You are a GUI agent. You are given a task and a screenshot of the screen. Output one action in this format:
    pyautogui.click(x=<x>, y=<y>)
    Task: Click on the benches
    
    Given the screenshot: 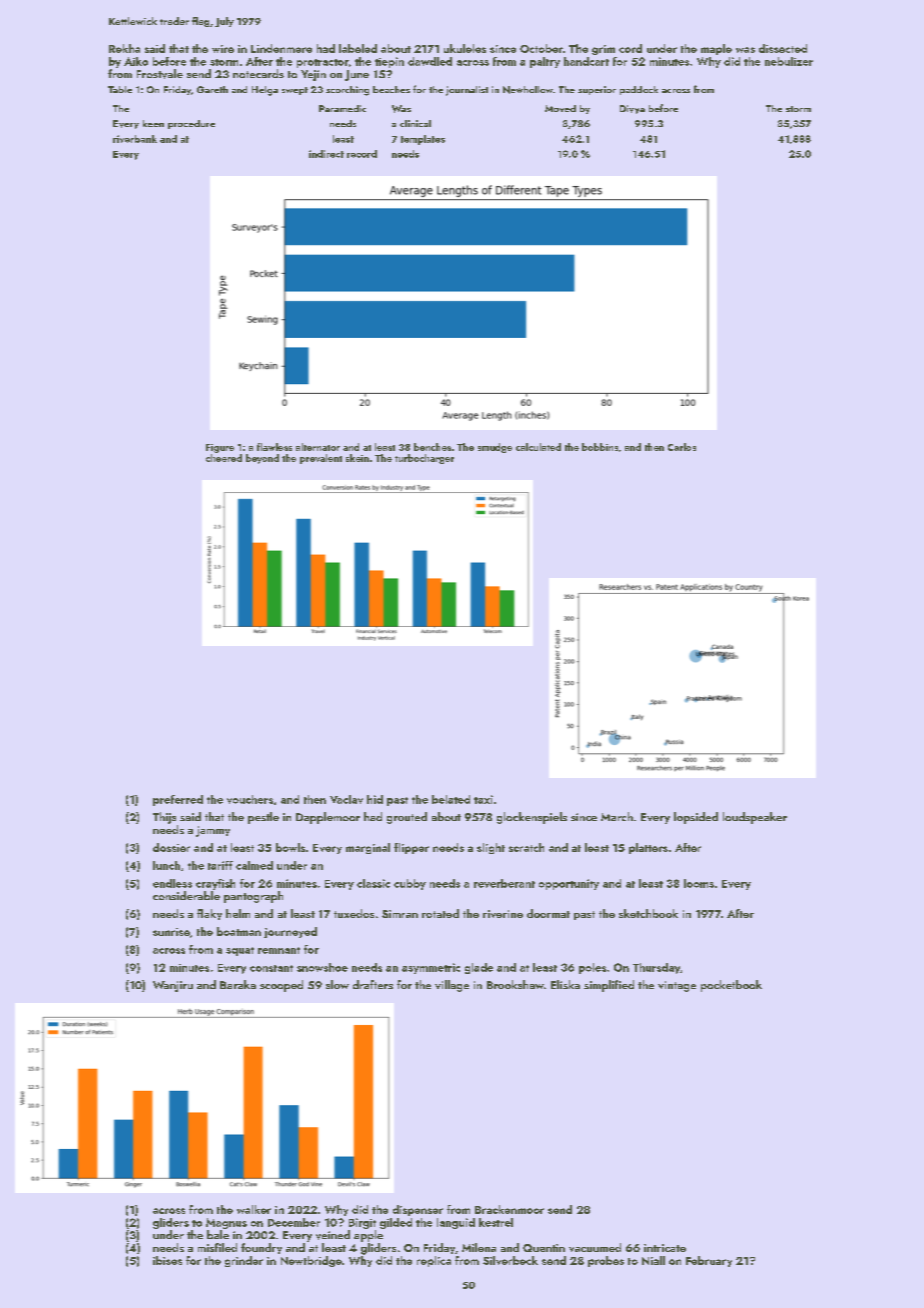 What is the action you would take?
    pyautogui.click(x=432, y=447)
